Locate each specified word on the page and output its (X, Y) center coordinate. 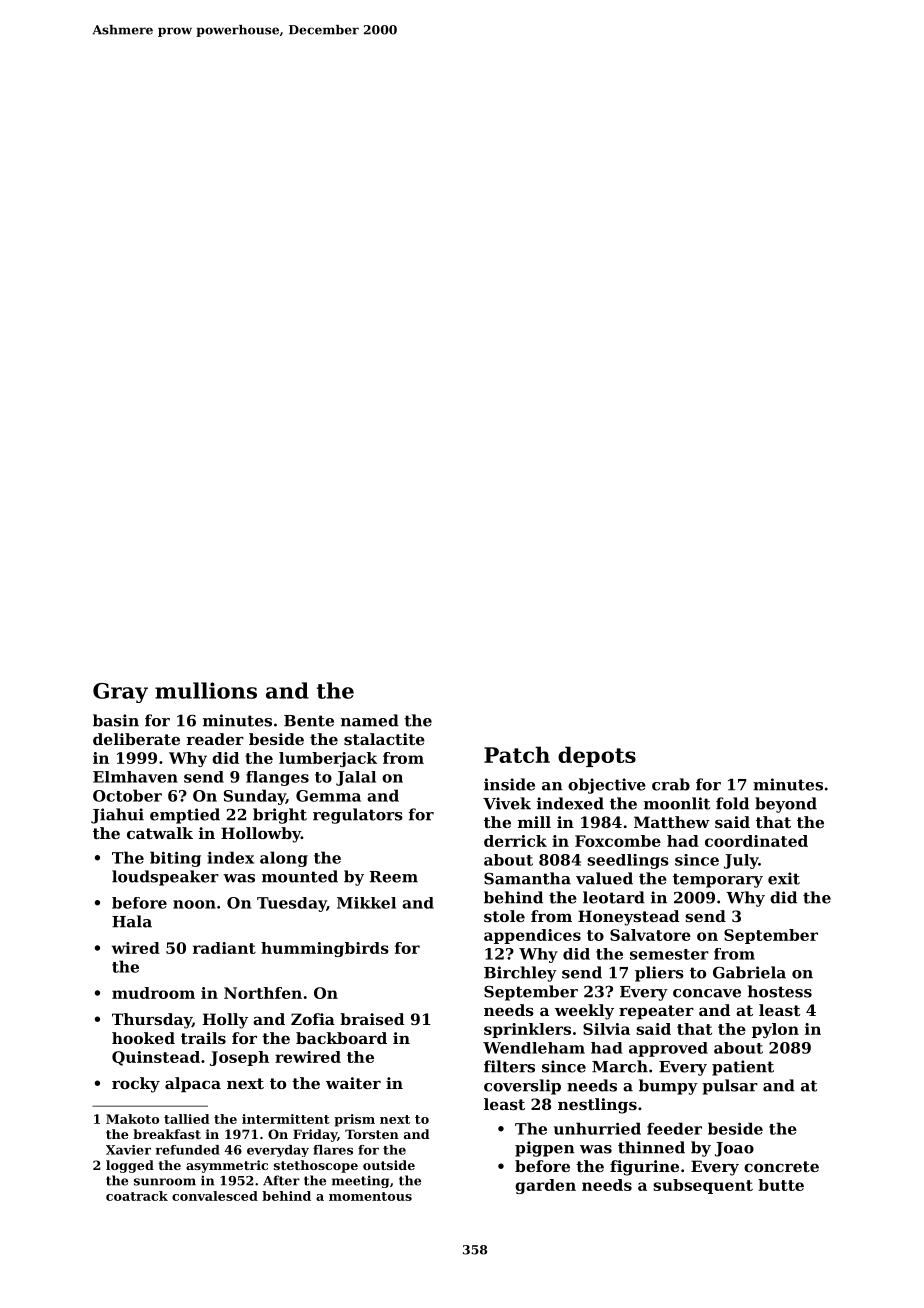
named (370, 720)
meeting (360, 1181)
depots (597, 756)
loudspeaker (165, 878)
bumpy (668, 1087)
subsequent (703, 1186)
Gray (120, 693)
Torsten (372, 1134)
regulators (358, 816)
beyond (786, 805)
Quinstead (156, 1058)
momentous (370, 1196)
